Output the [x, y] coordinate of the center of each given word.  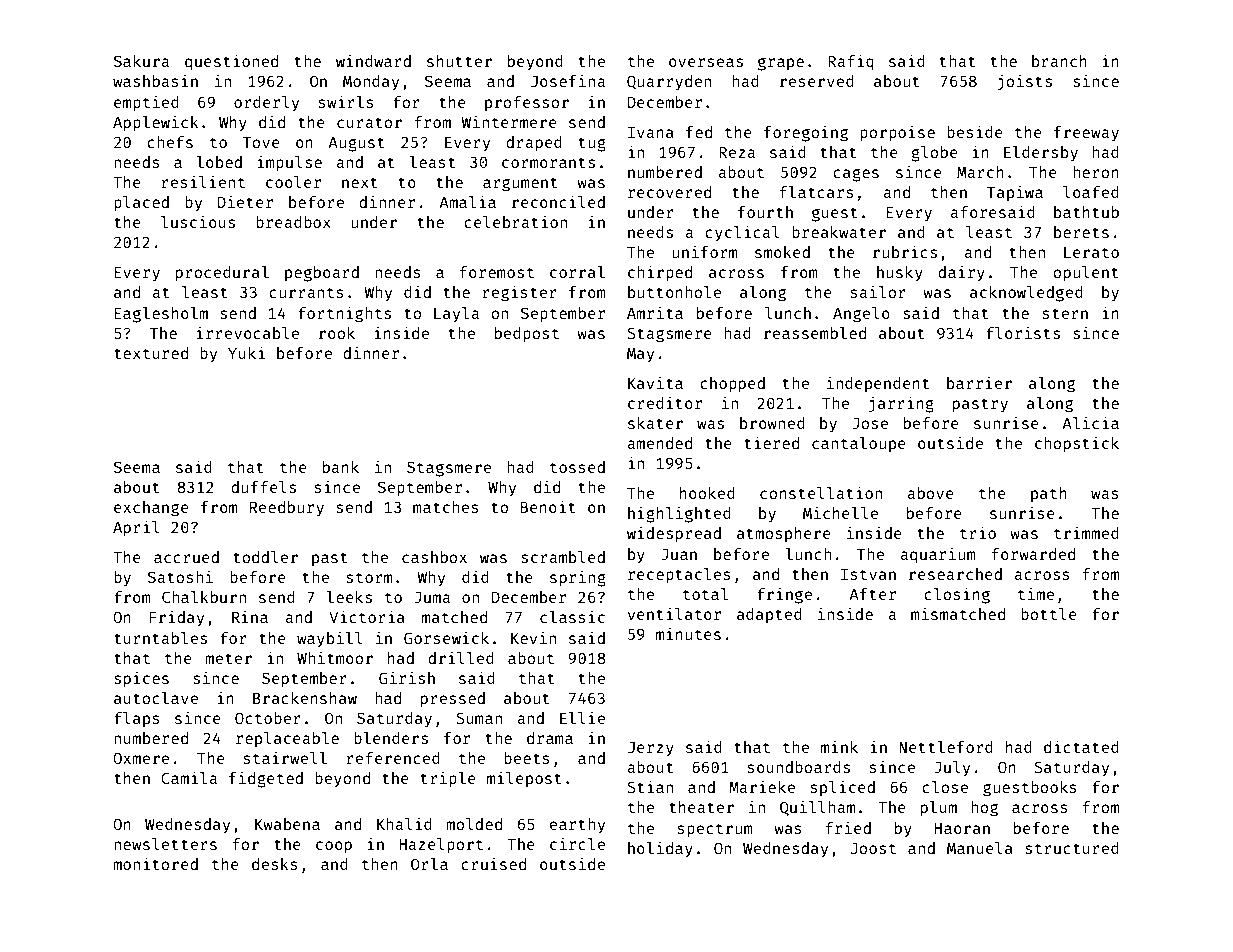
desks [275, 864]
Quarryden [669, 83]
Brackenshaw [305, 698]
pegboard [322, 274]
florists [1023, 332]
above [930, 493]
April [136, 528]
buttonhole [674, 292]
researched [955, 574]
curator [369, 122]
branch [1059, 61]
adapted [769, 616]
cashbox [434, 557]
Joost [873, 848]
